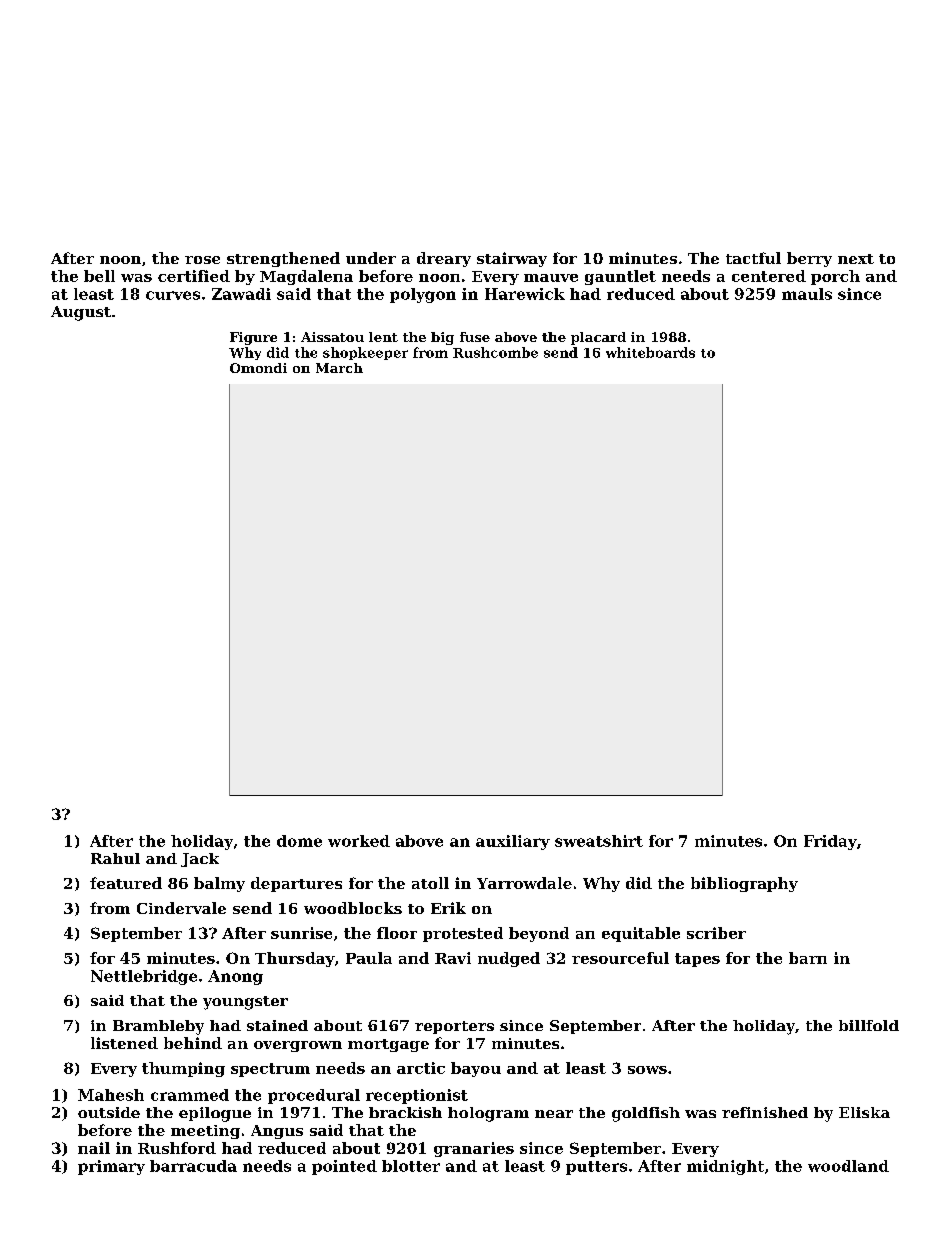 The height and width of the screenshot is (1233, 952). Describe the element at coordinates (809, 259) in the screenshot. I see `berry` at that location.
